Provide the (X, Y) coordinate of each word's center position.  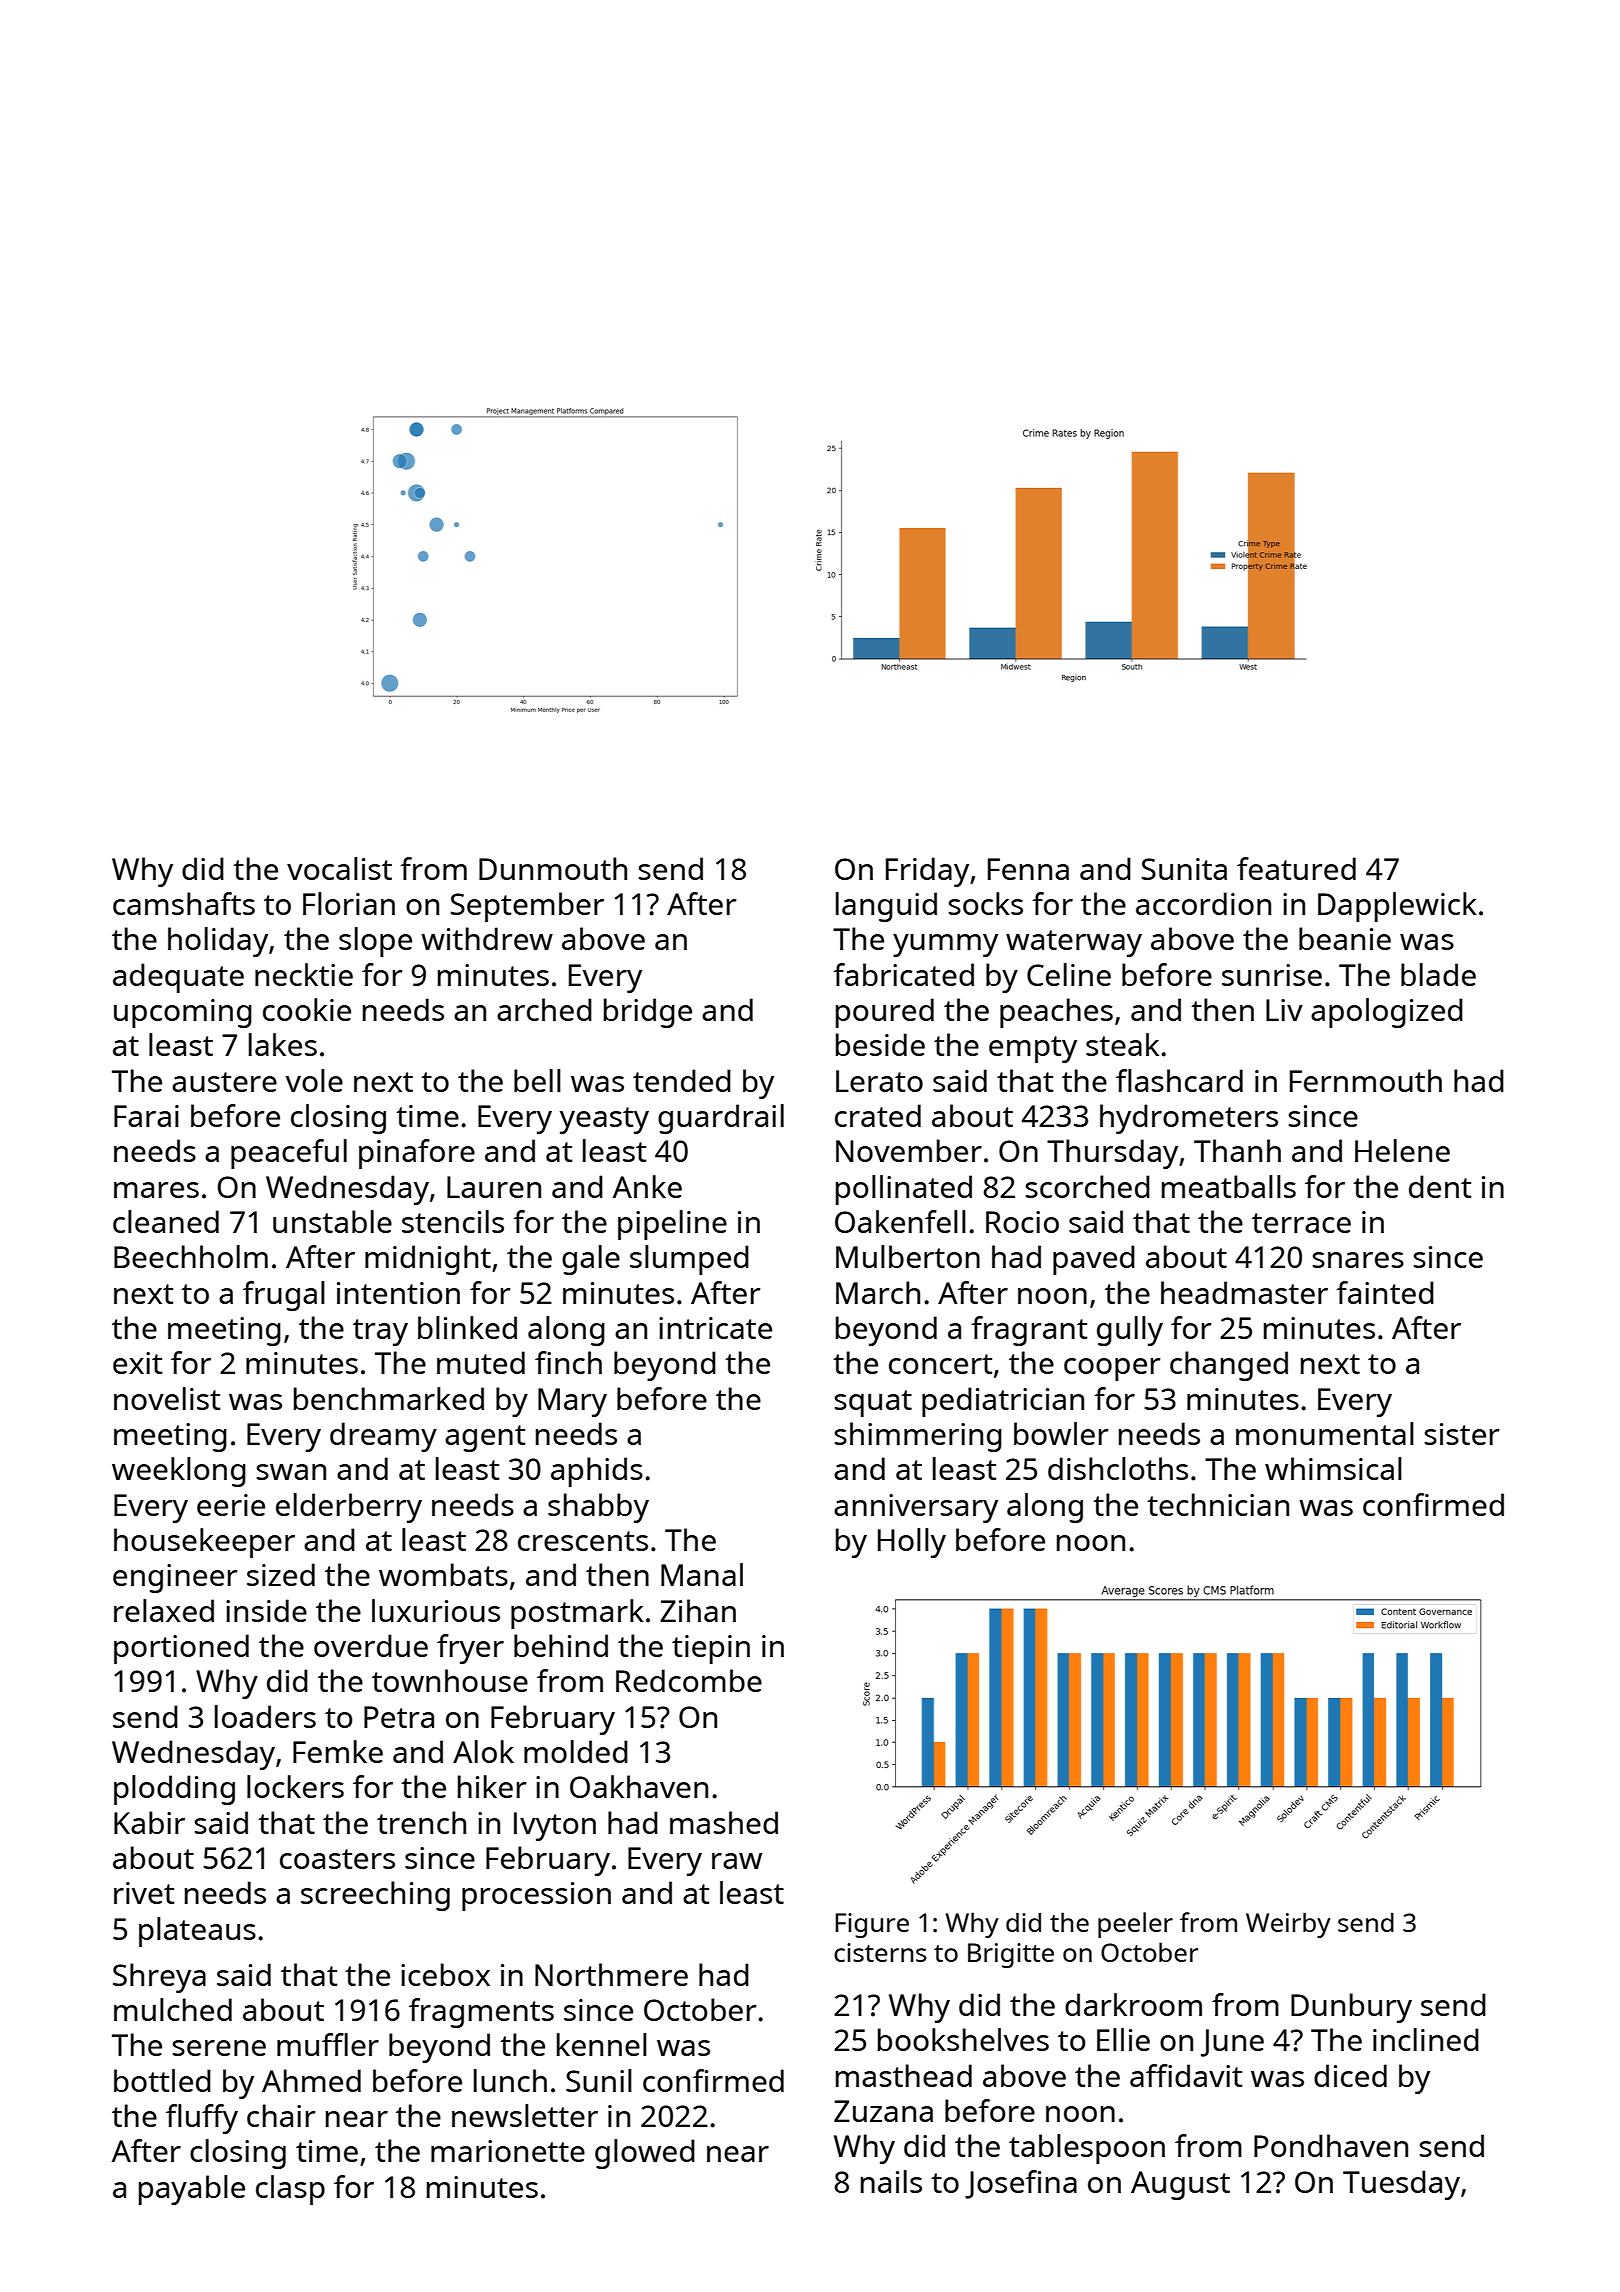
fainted (1385, 1292)
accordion (1203, 903)
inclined (1426, 2039)
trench (421, 1822)
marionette (508, 2151)
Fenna (1028, 869)
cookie (307, 1009)
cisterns (880, 1952)
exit (138, 1363)
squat (873, 1403)
